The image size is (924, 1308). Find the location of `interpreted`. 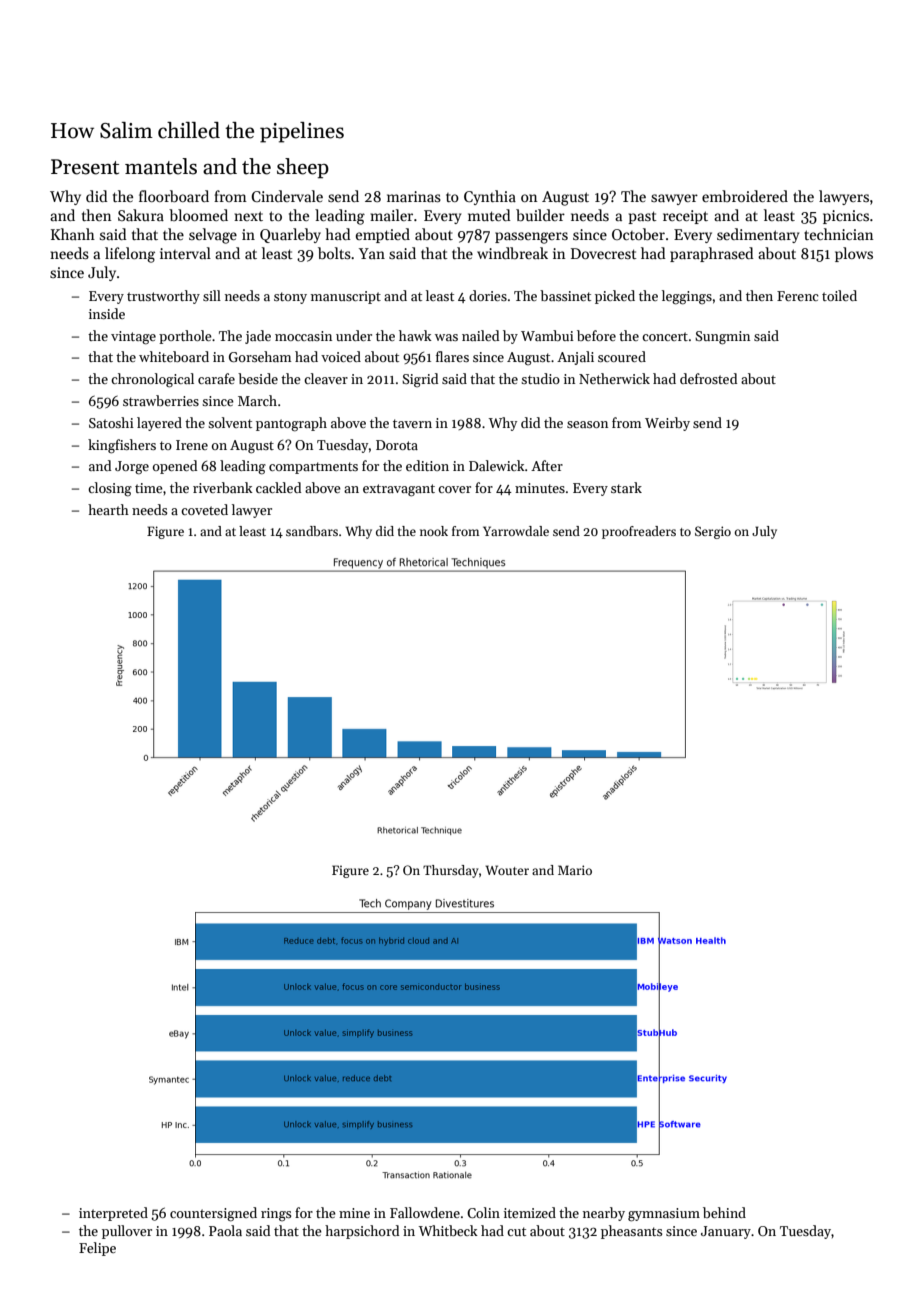

interpreted is located at coordinates (113, 1214).
